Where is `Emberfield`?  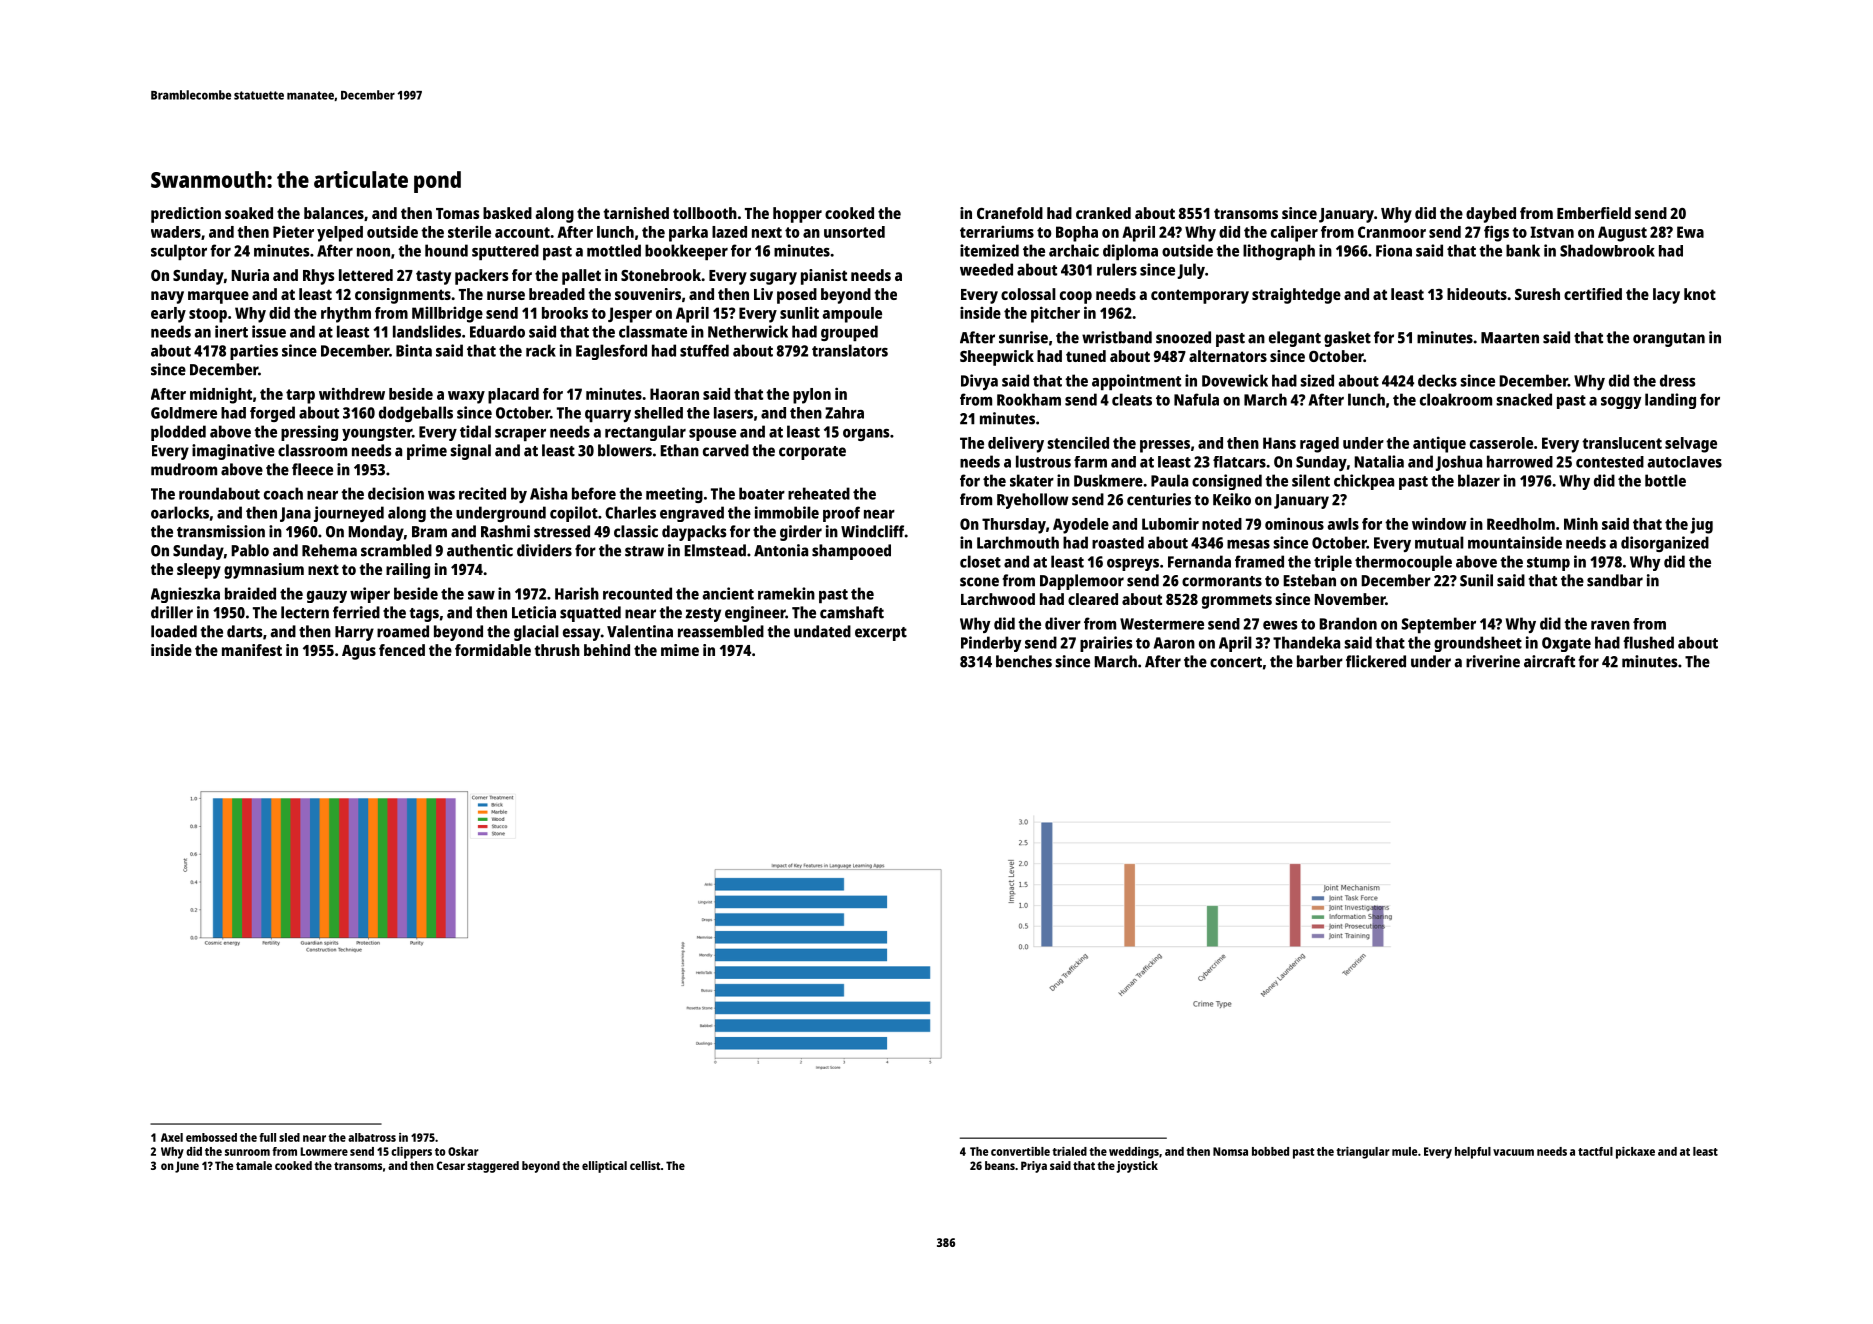
Emberfield is located at coordinates (1594, 213).
